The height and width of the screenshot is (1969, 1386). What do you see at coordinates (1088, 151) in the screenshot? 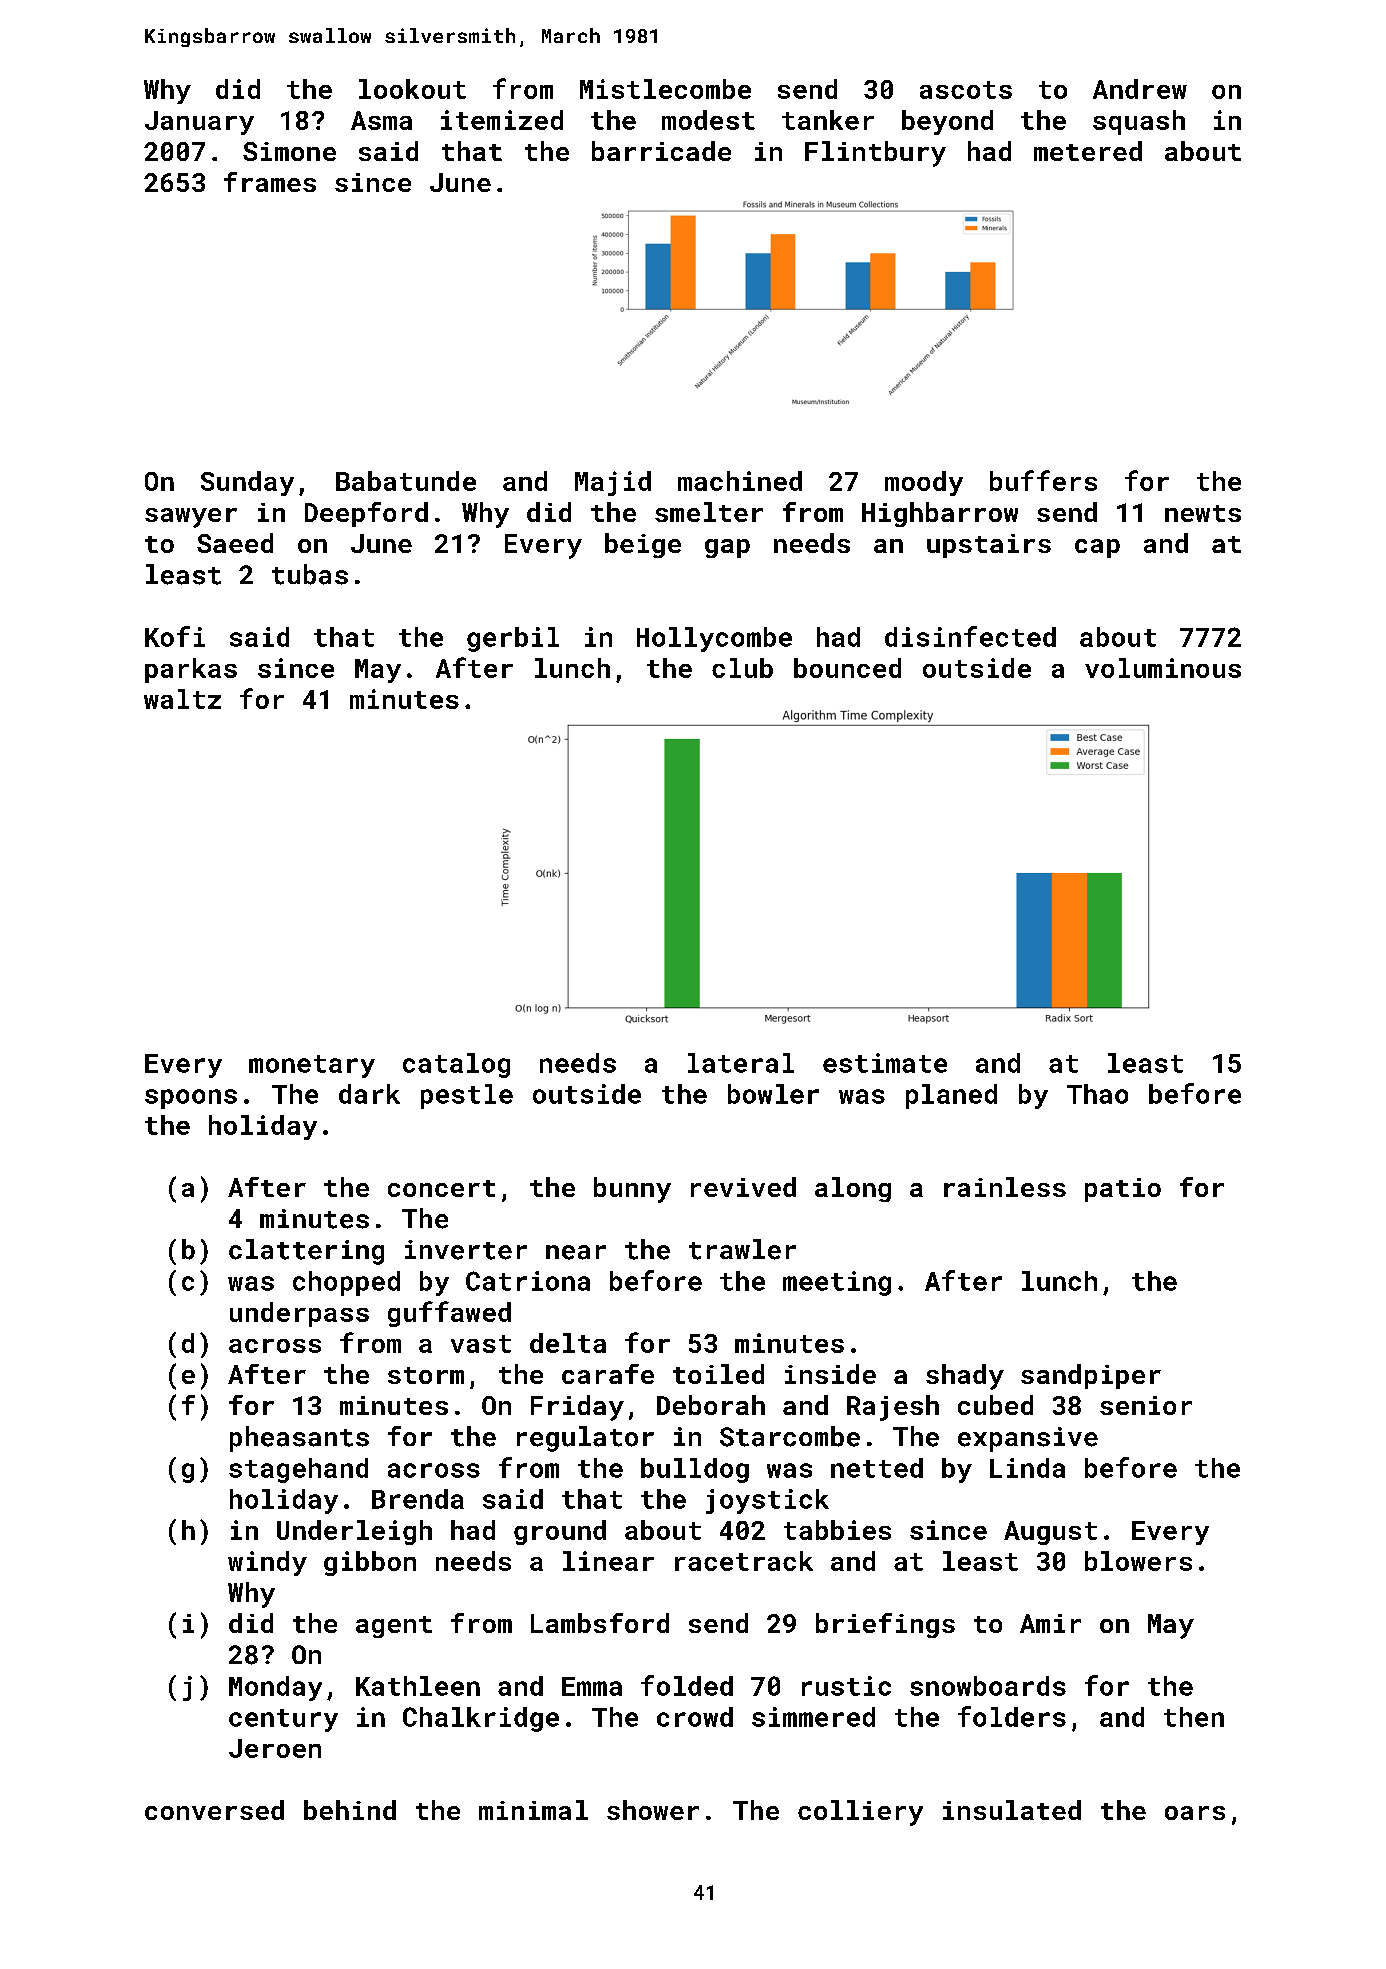
I see `metered` at bounding box center [1088, 151].
